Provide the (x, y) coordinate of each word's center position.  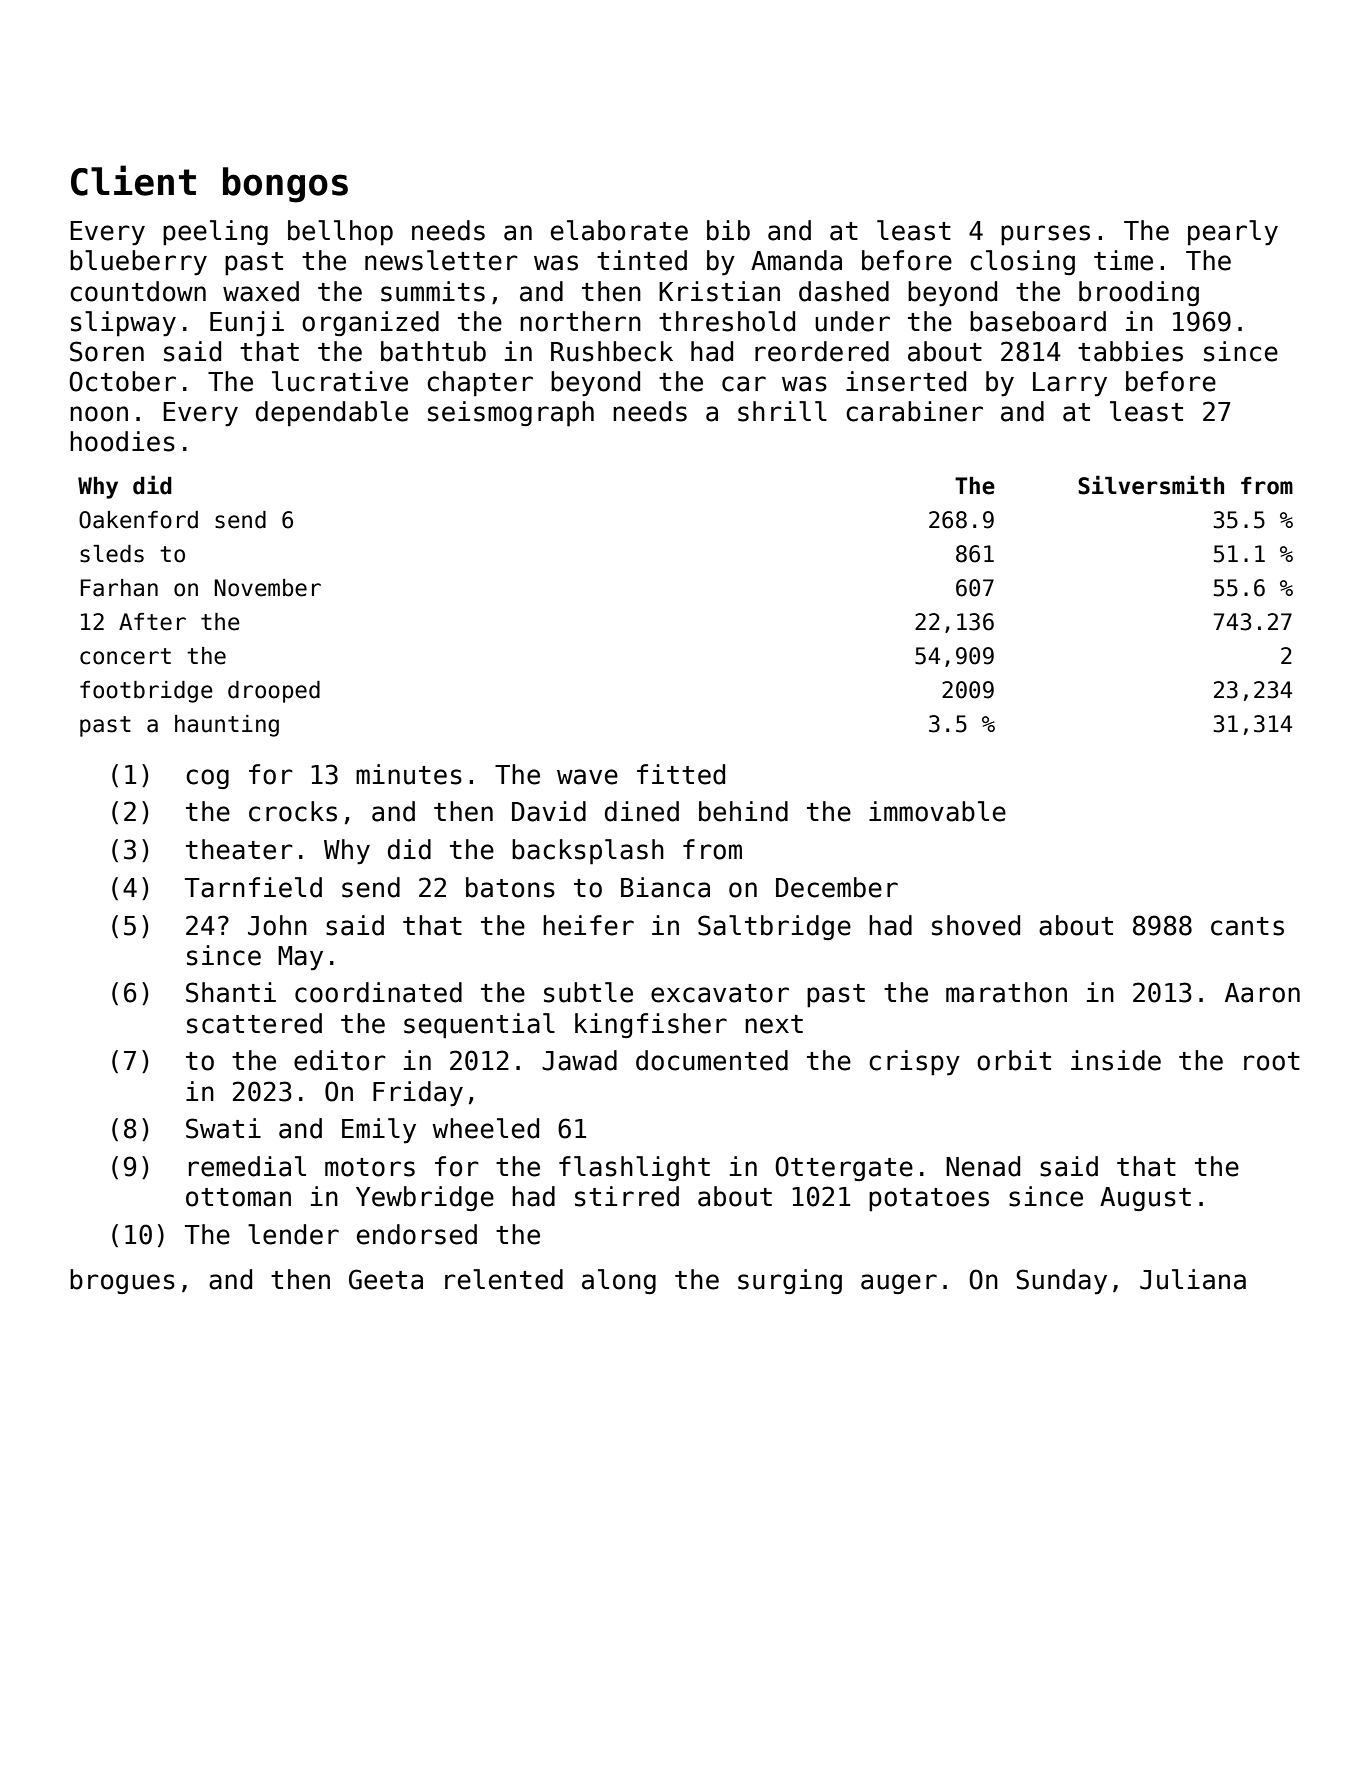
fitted (681, 774)
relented (504, 1279)
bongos (285, 185)
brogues (122, 1281)
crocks (293, 811)
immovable (937, 811)
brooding (1139, 293)
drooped (274, 692)
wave (587, 777)
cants (1247, 926)
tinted (642, 260)
